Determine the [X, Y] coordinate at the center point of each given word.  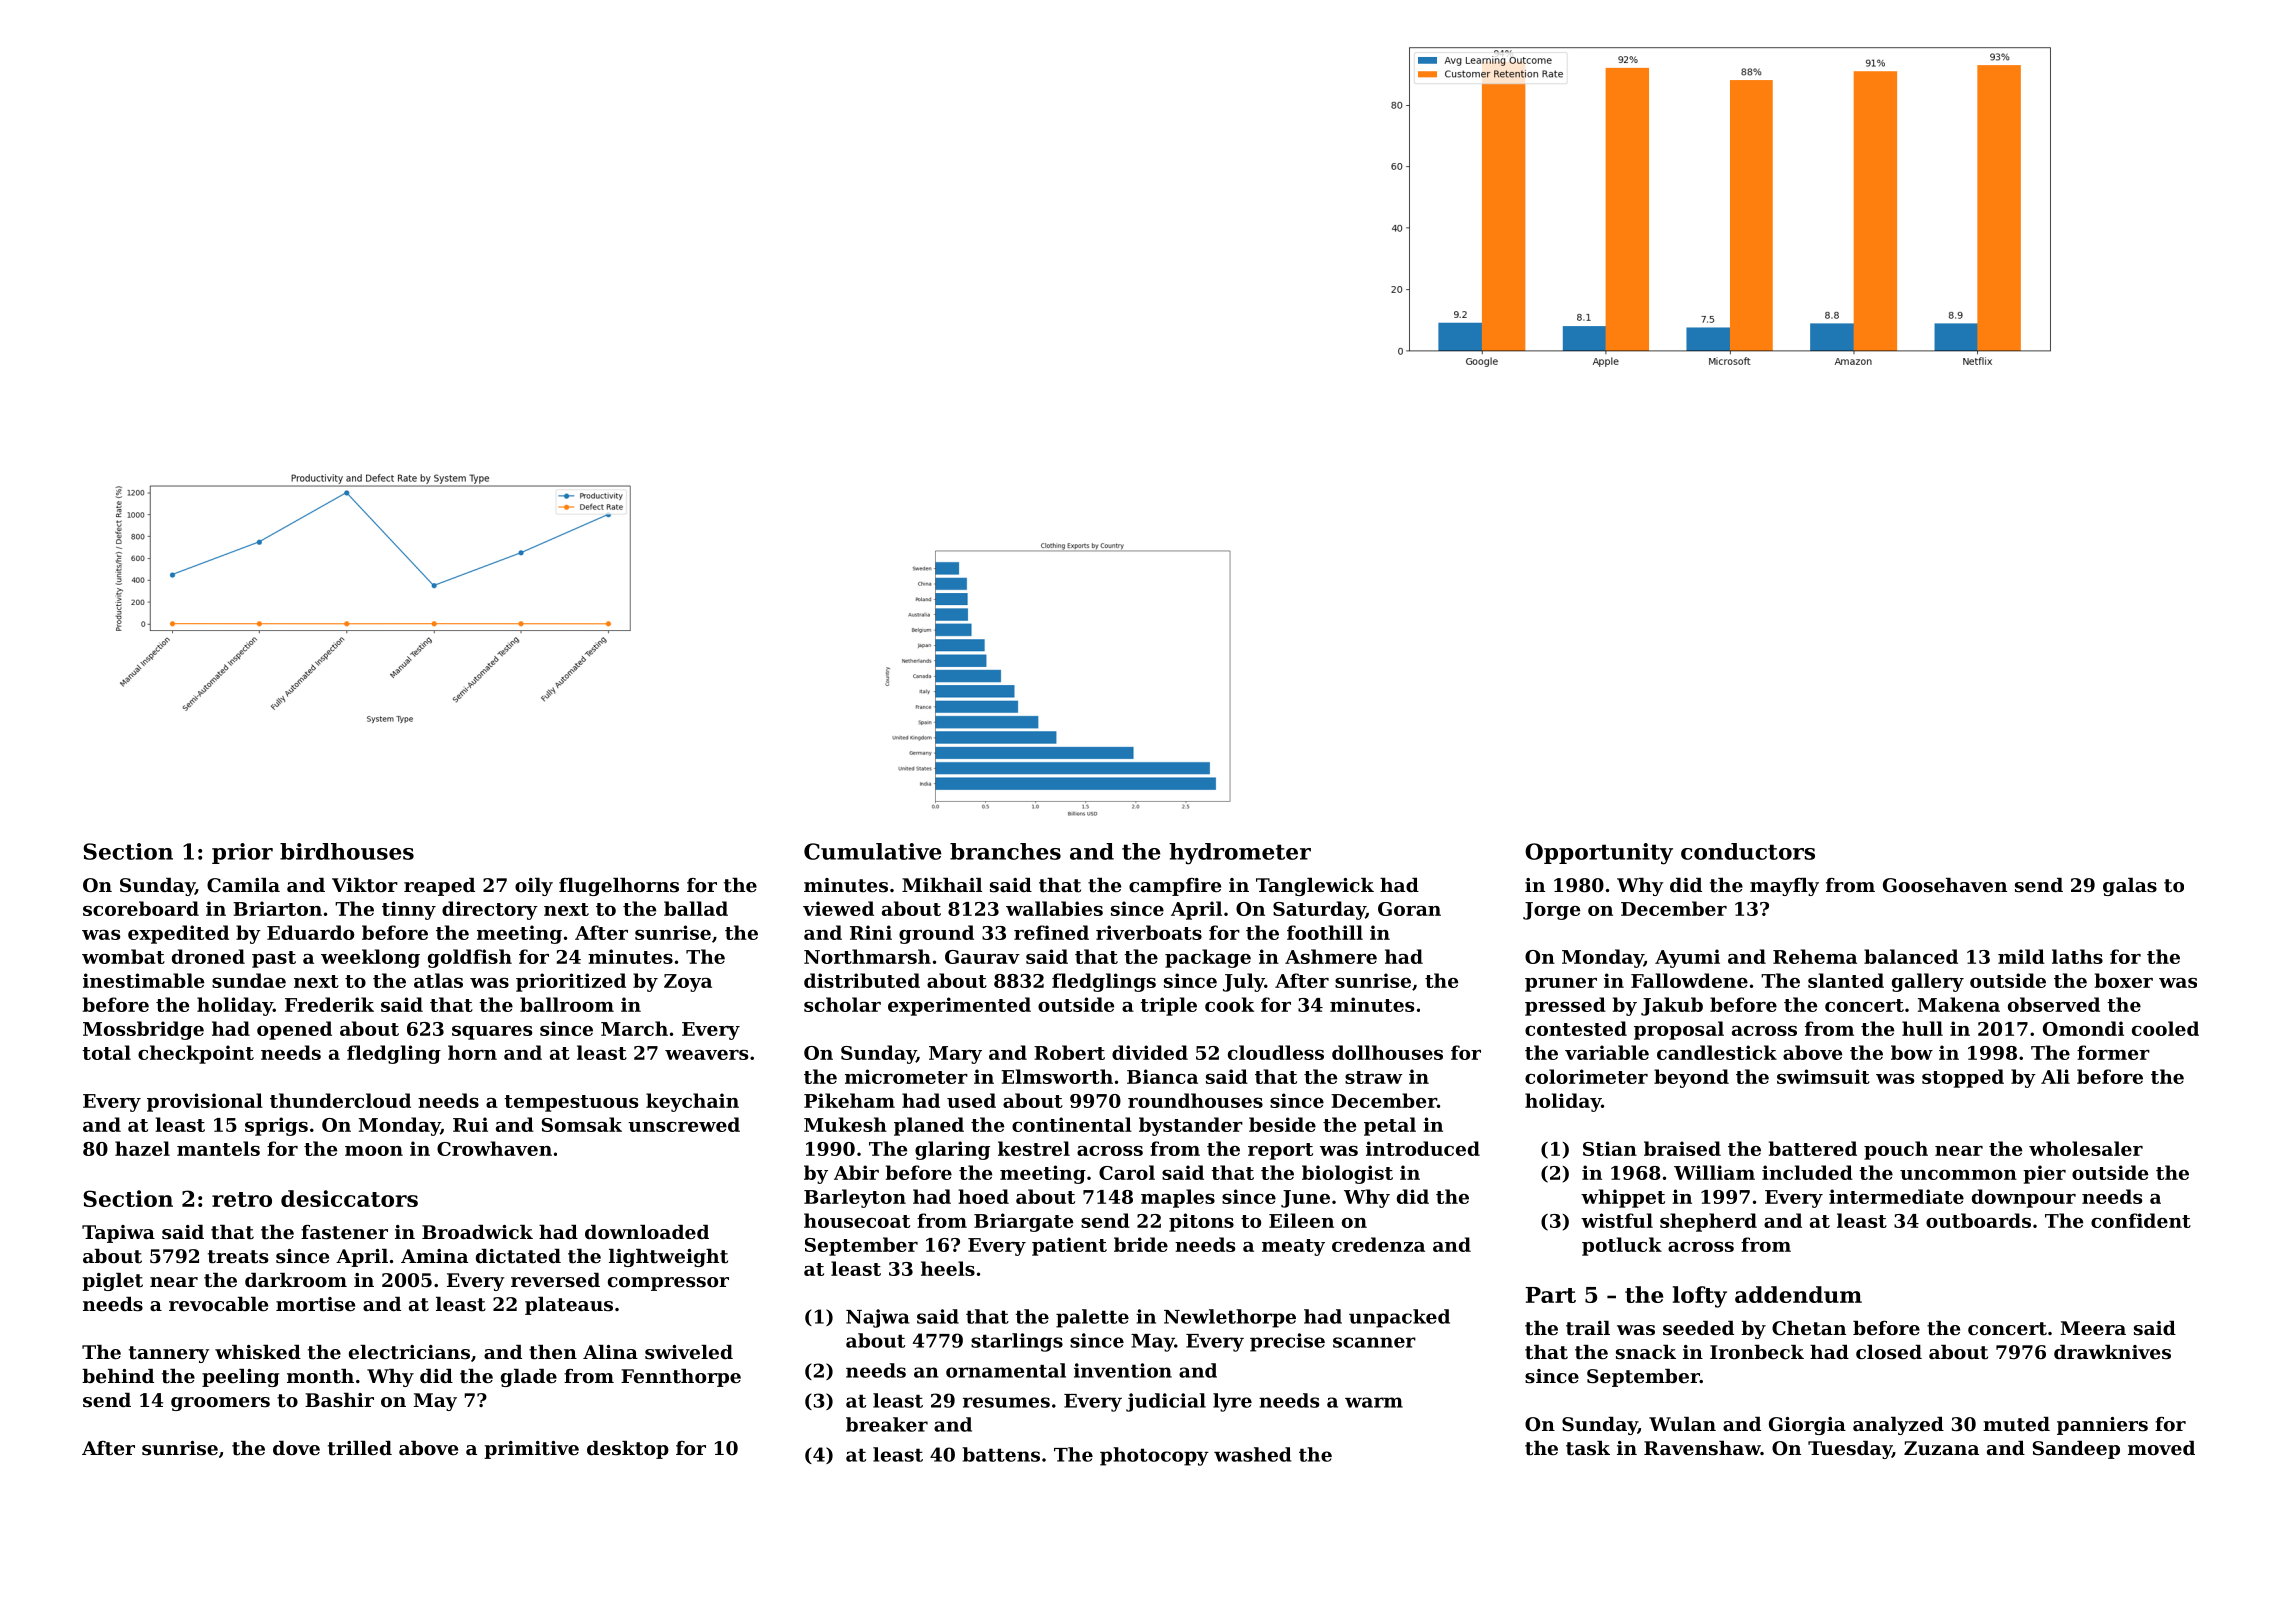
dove [296, 1448]
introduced [1423, 1148]
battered [1813, 1148]
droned [208, 956]
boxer [2124, 980]
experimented [959, 1006]
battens [1001, 1454]
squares [492, 1033]
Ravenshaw [1702, 1448]
